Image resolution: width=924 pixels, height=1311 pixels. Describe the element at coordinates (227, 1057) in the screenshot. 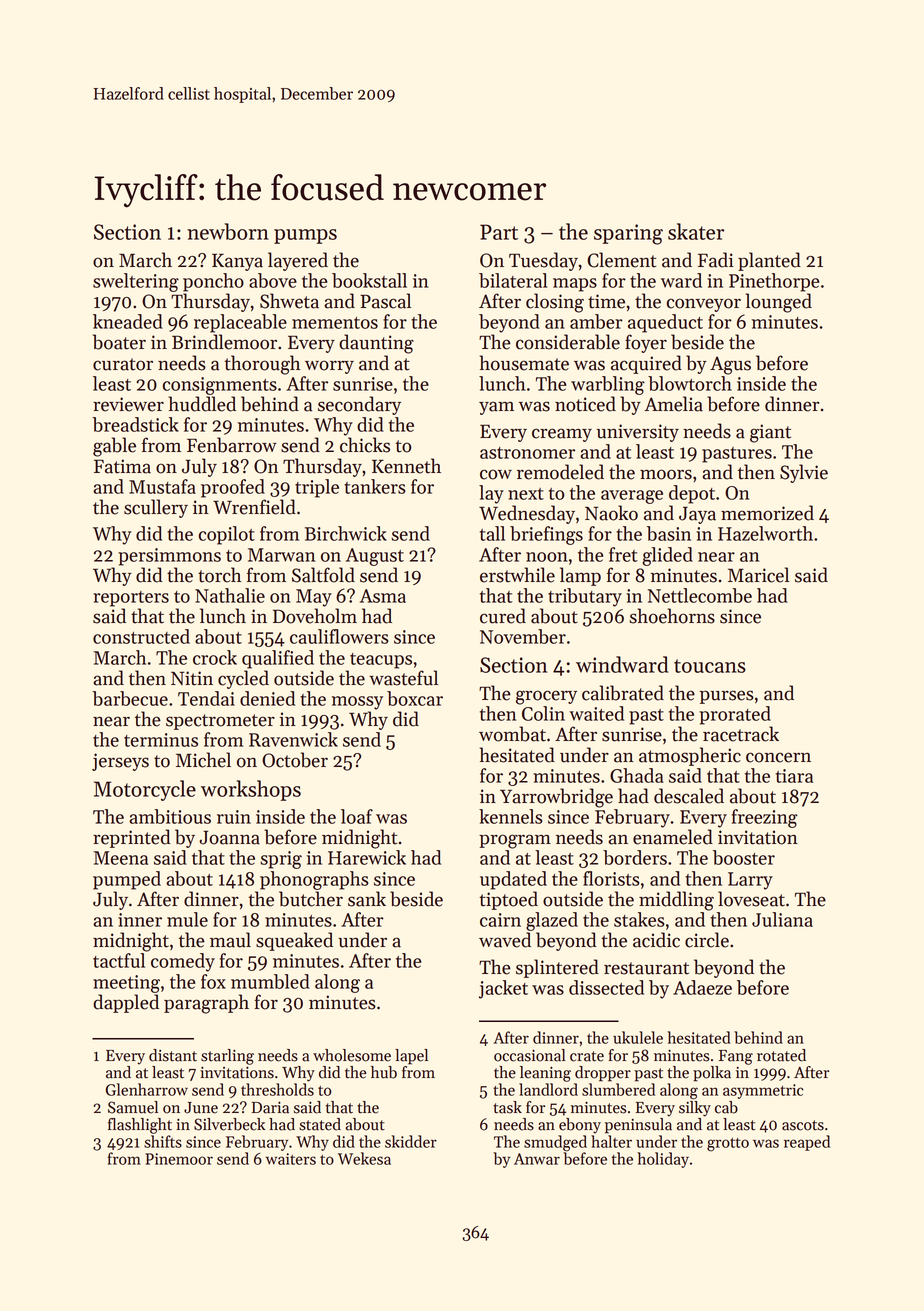

I see `starling` at that location.
